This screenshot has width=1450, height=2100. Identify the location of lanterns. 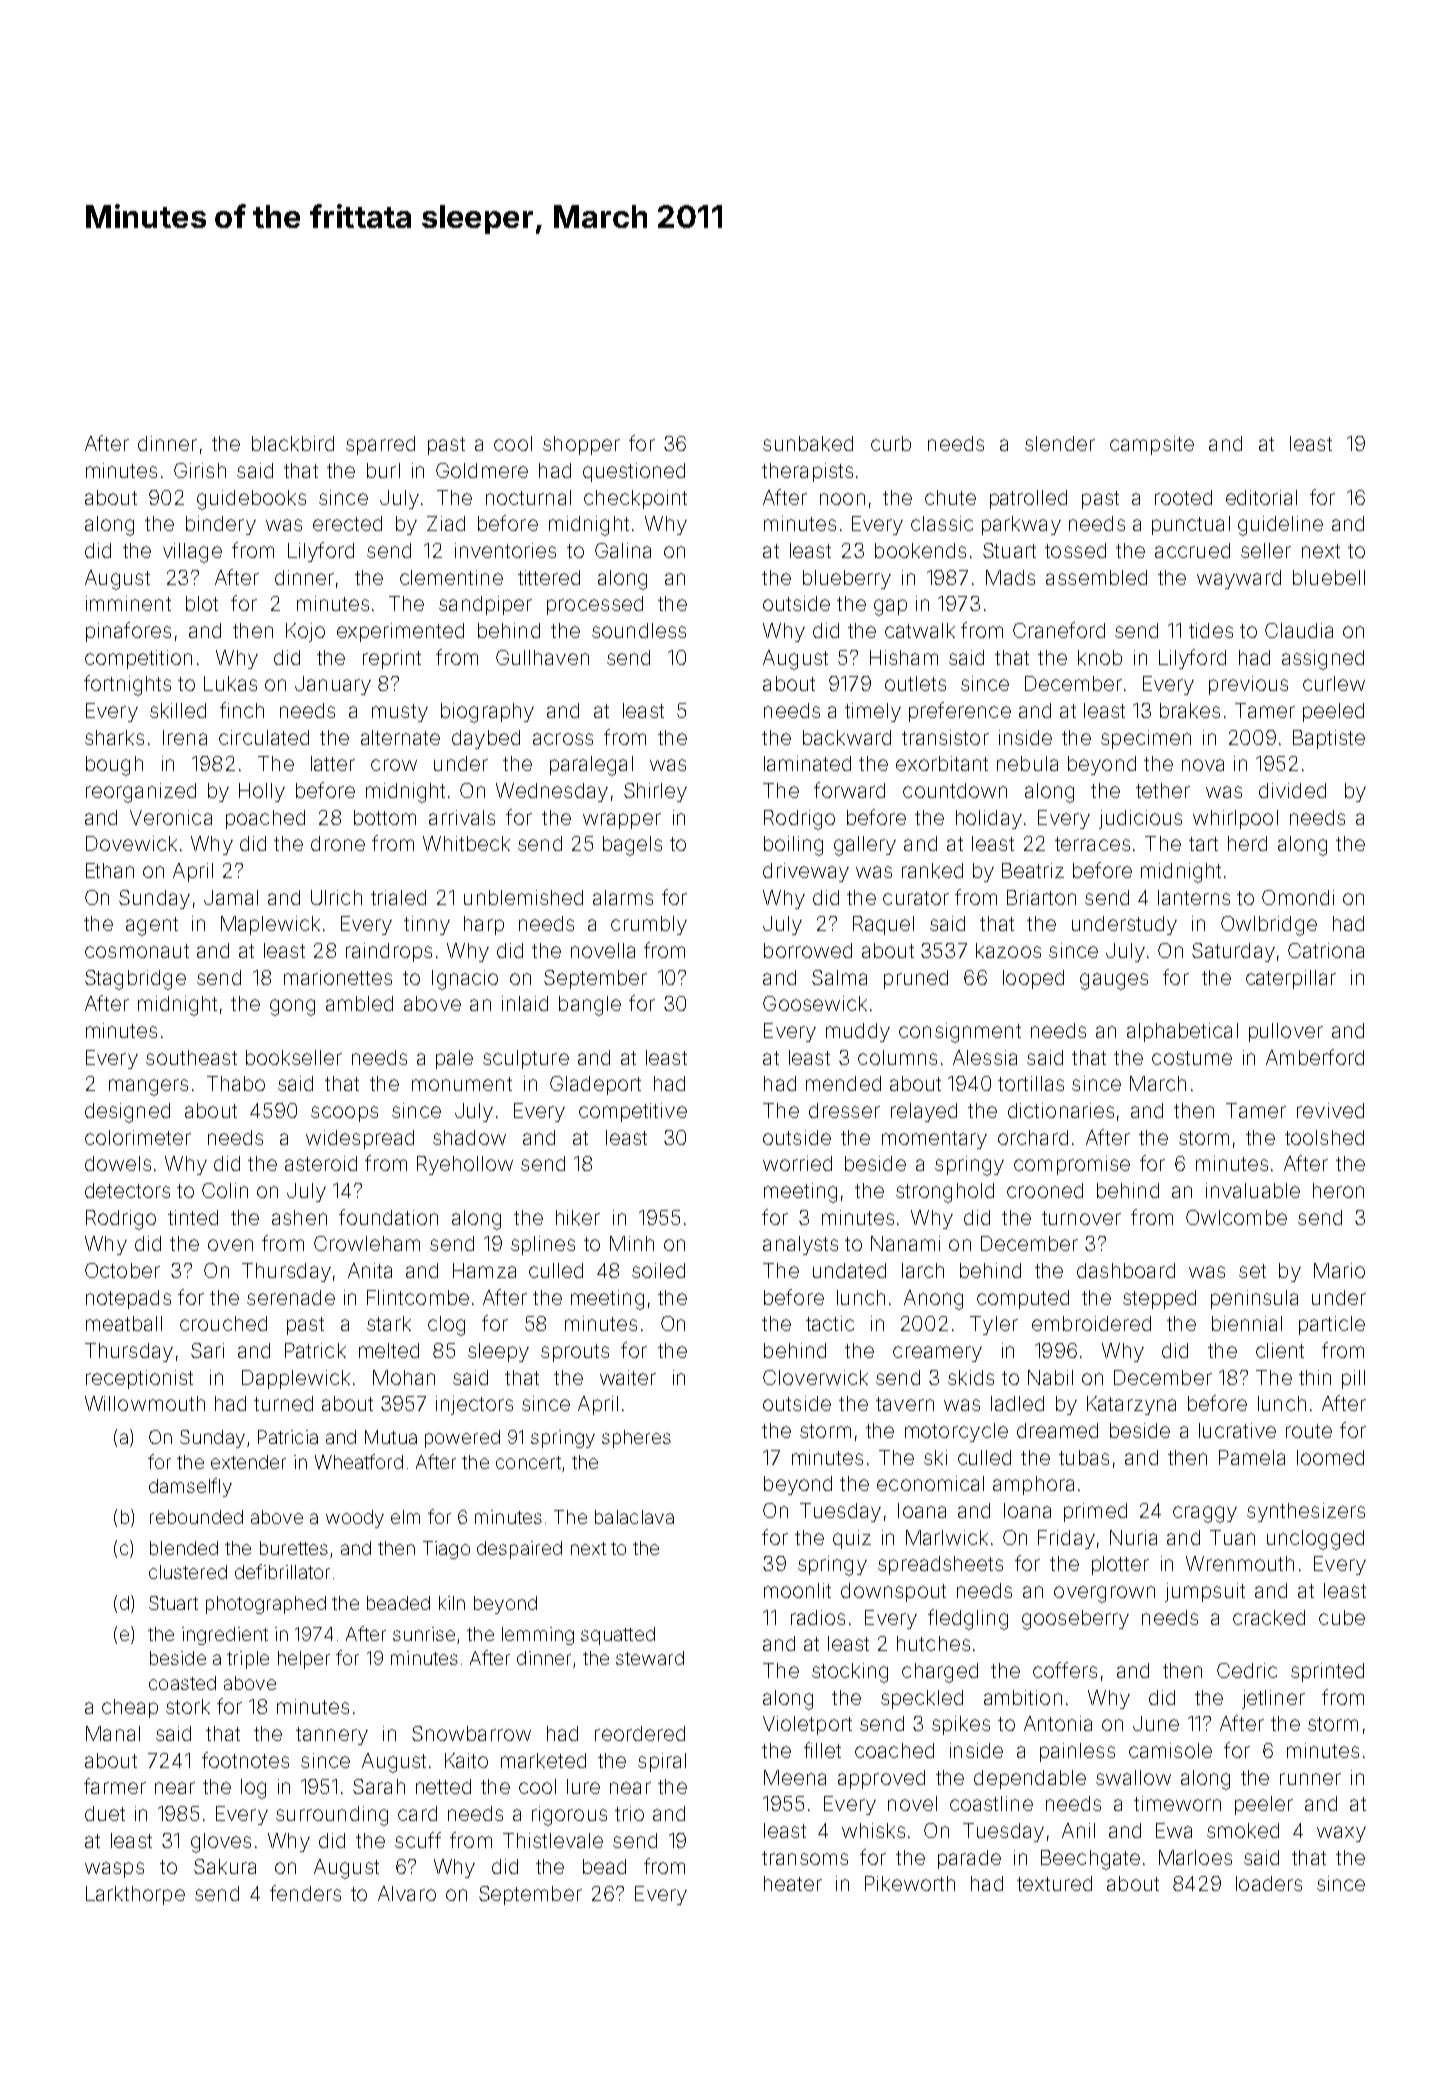
(1194, 897).
